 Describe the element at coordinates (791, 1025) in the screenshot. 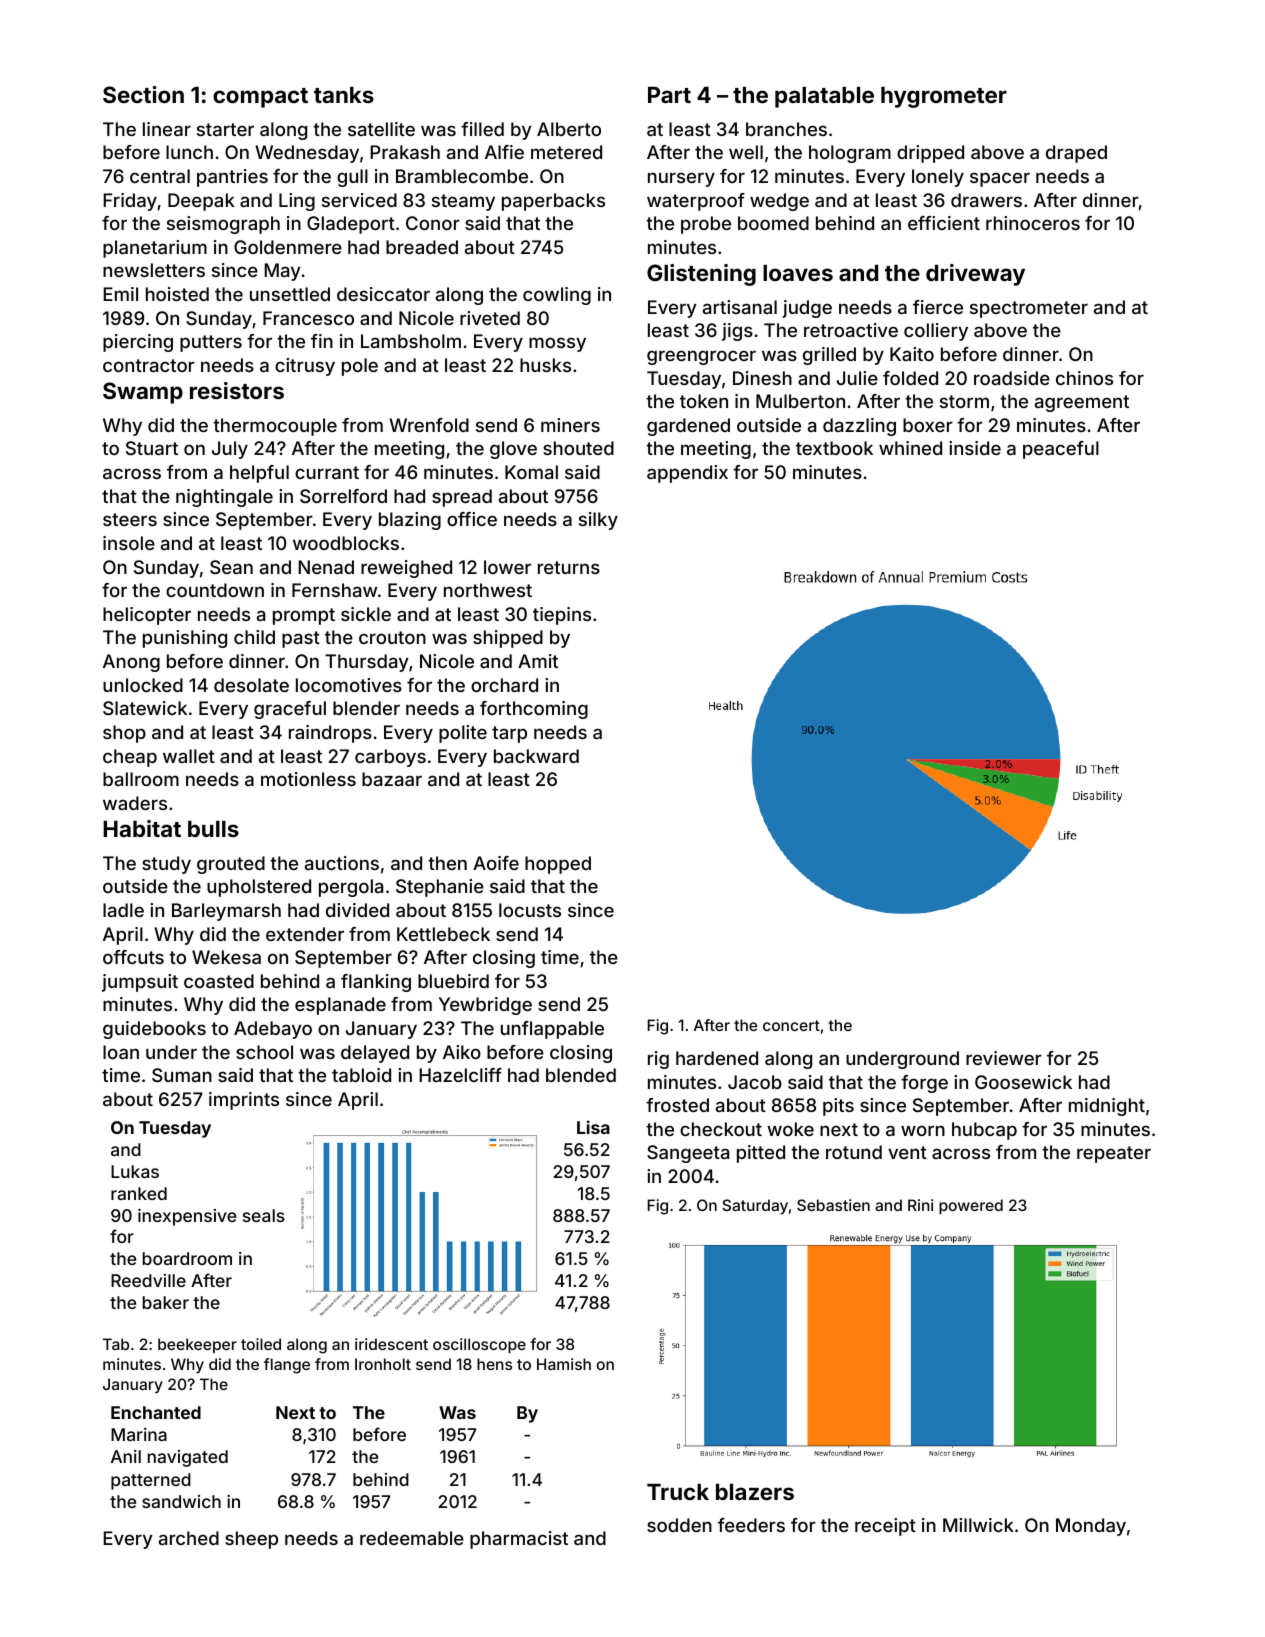

I see `concert` at that location.
